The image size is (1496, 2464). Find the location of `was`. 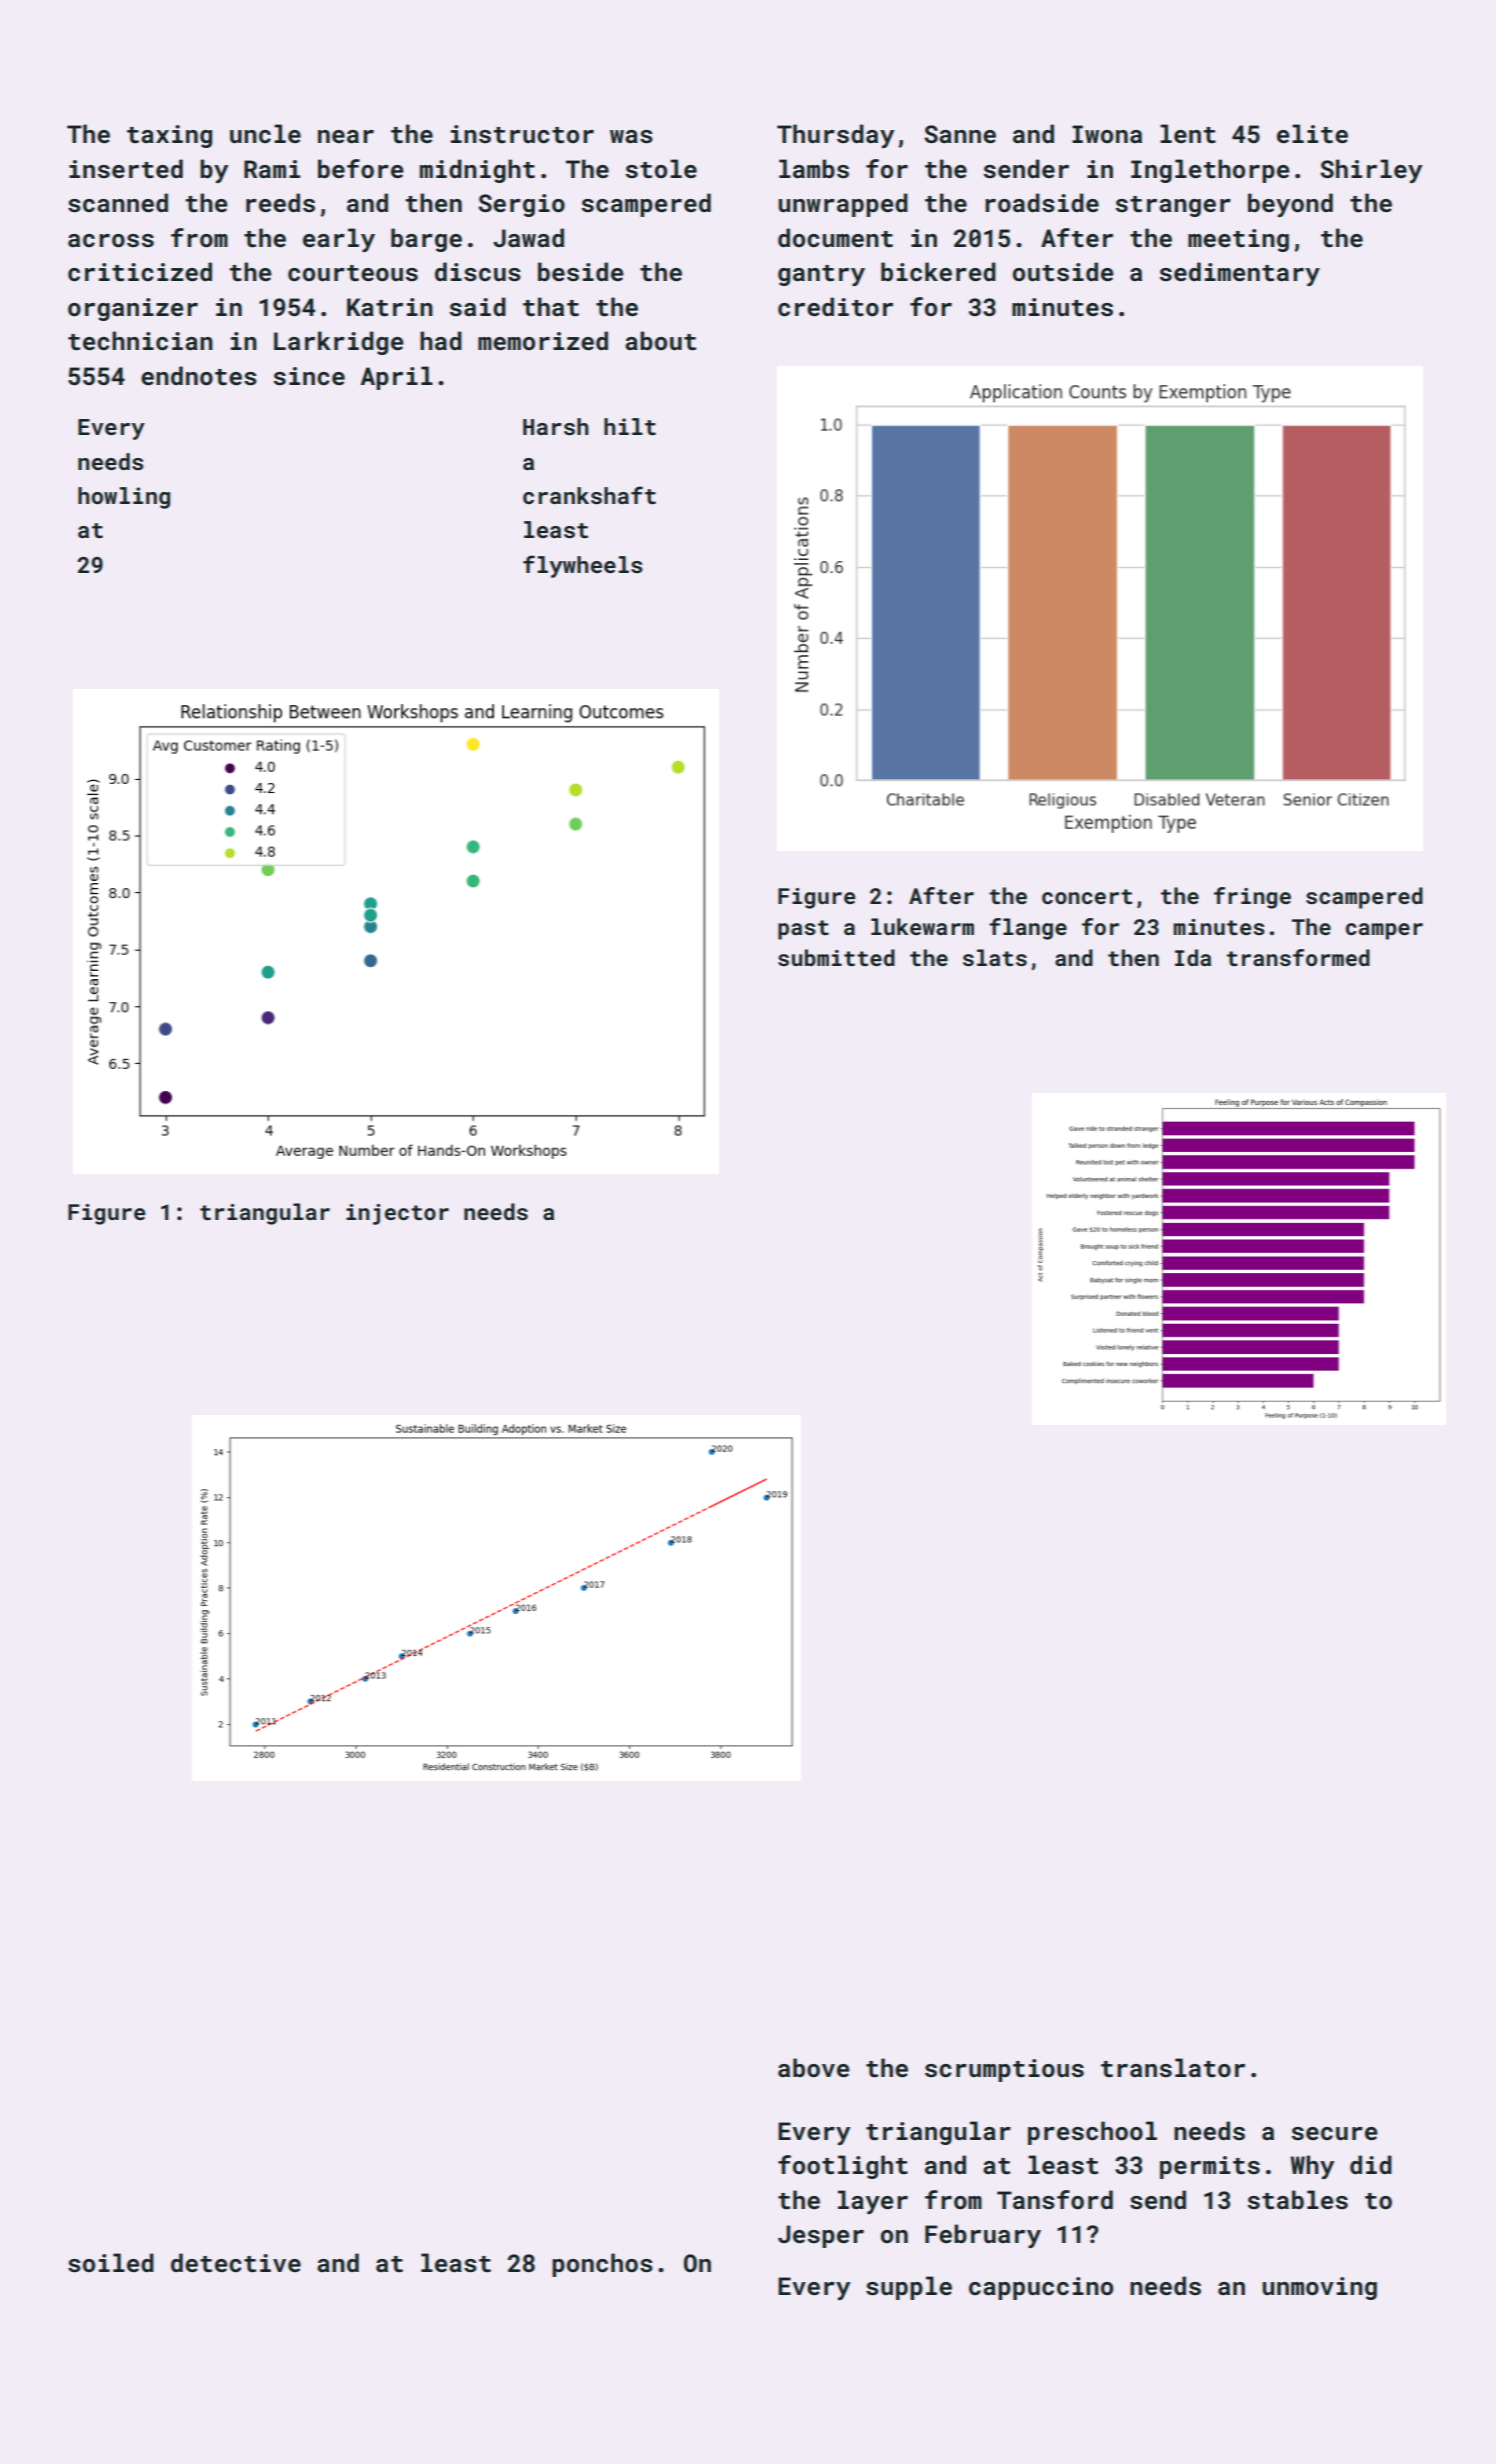

was is located at coordinates (631, 137).
